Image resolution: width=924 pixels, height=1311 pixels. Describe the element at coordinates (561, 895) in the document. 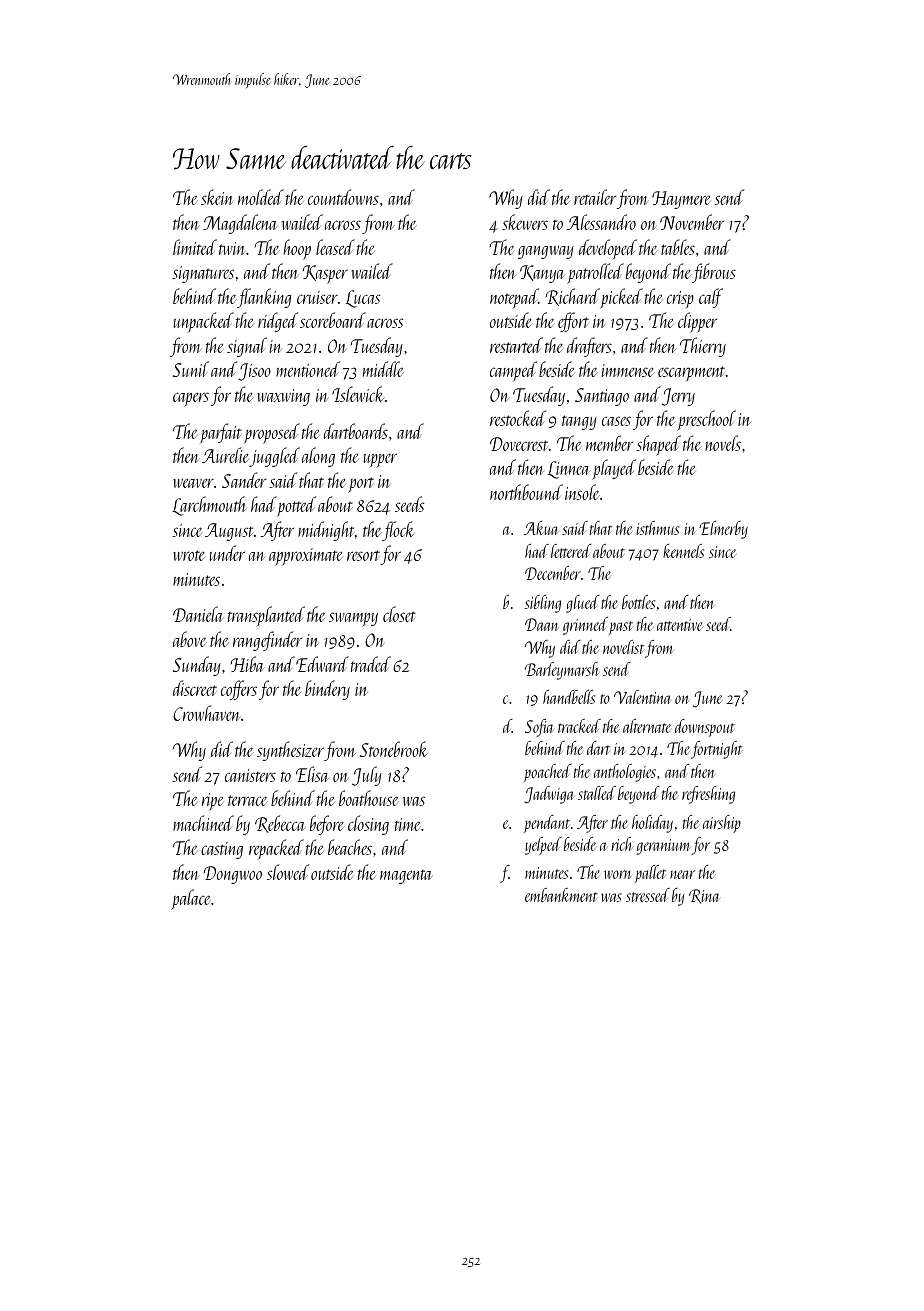

I see `embankment` at that location.
